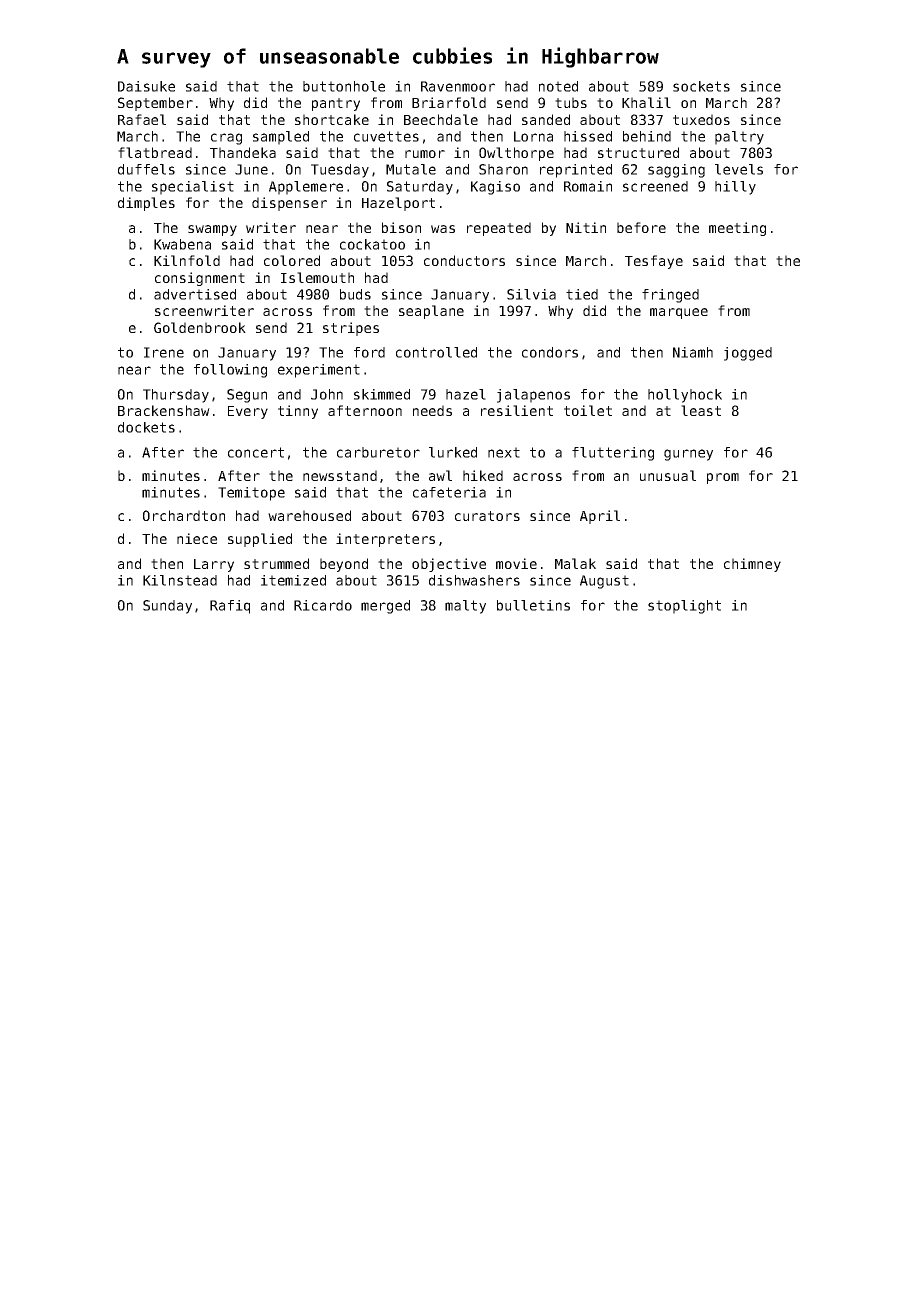  Describe the element at coordinates (465, 607) in the screenshot. I see `malty` at that location.
